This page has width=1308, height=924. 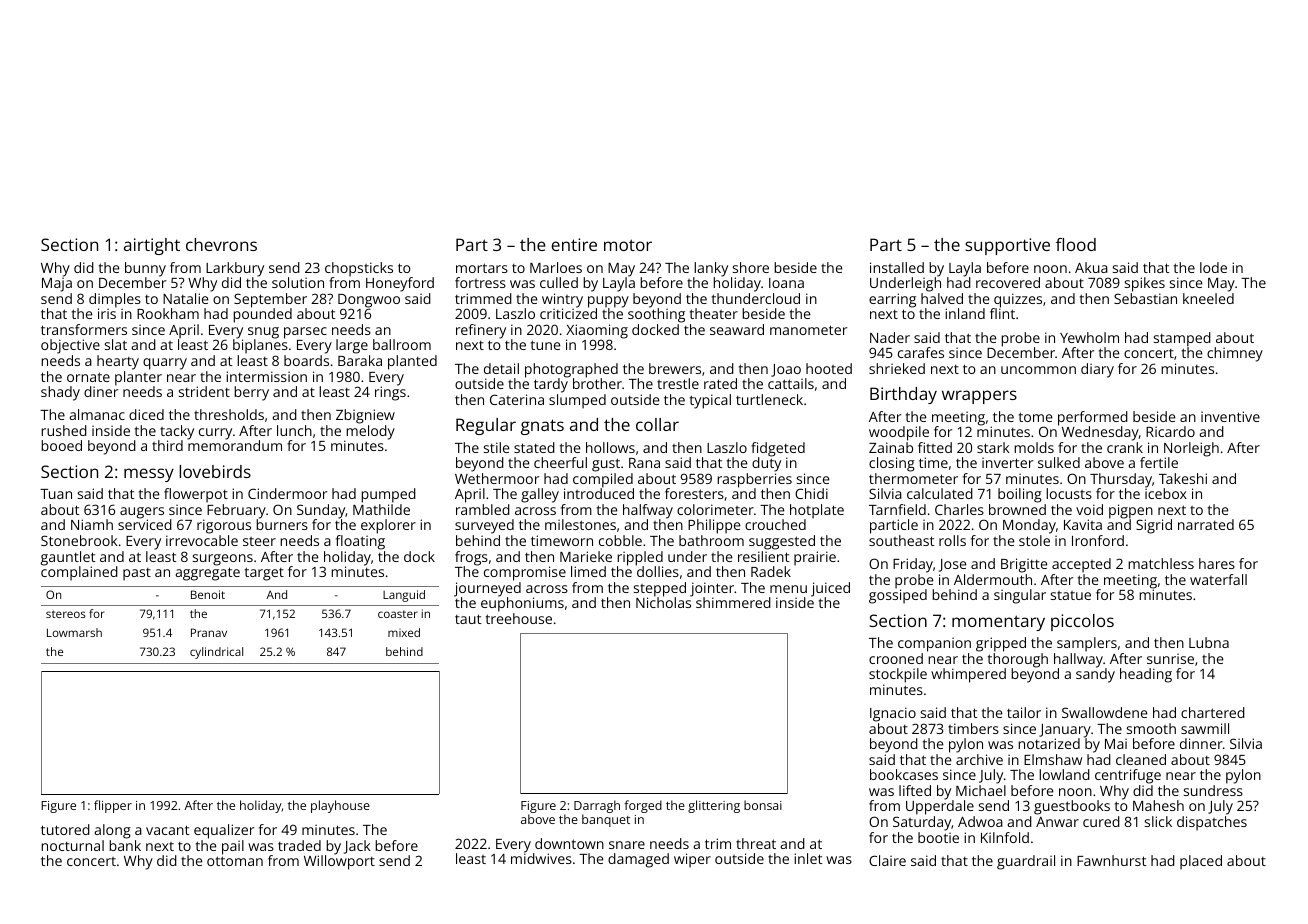 I want to click on locusts, so click(x=1069, y=493).
